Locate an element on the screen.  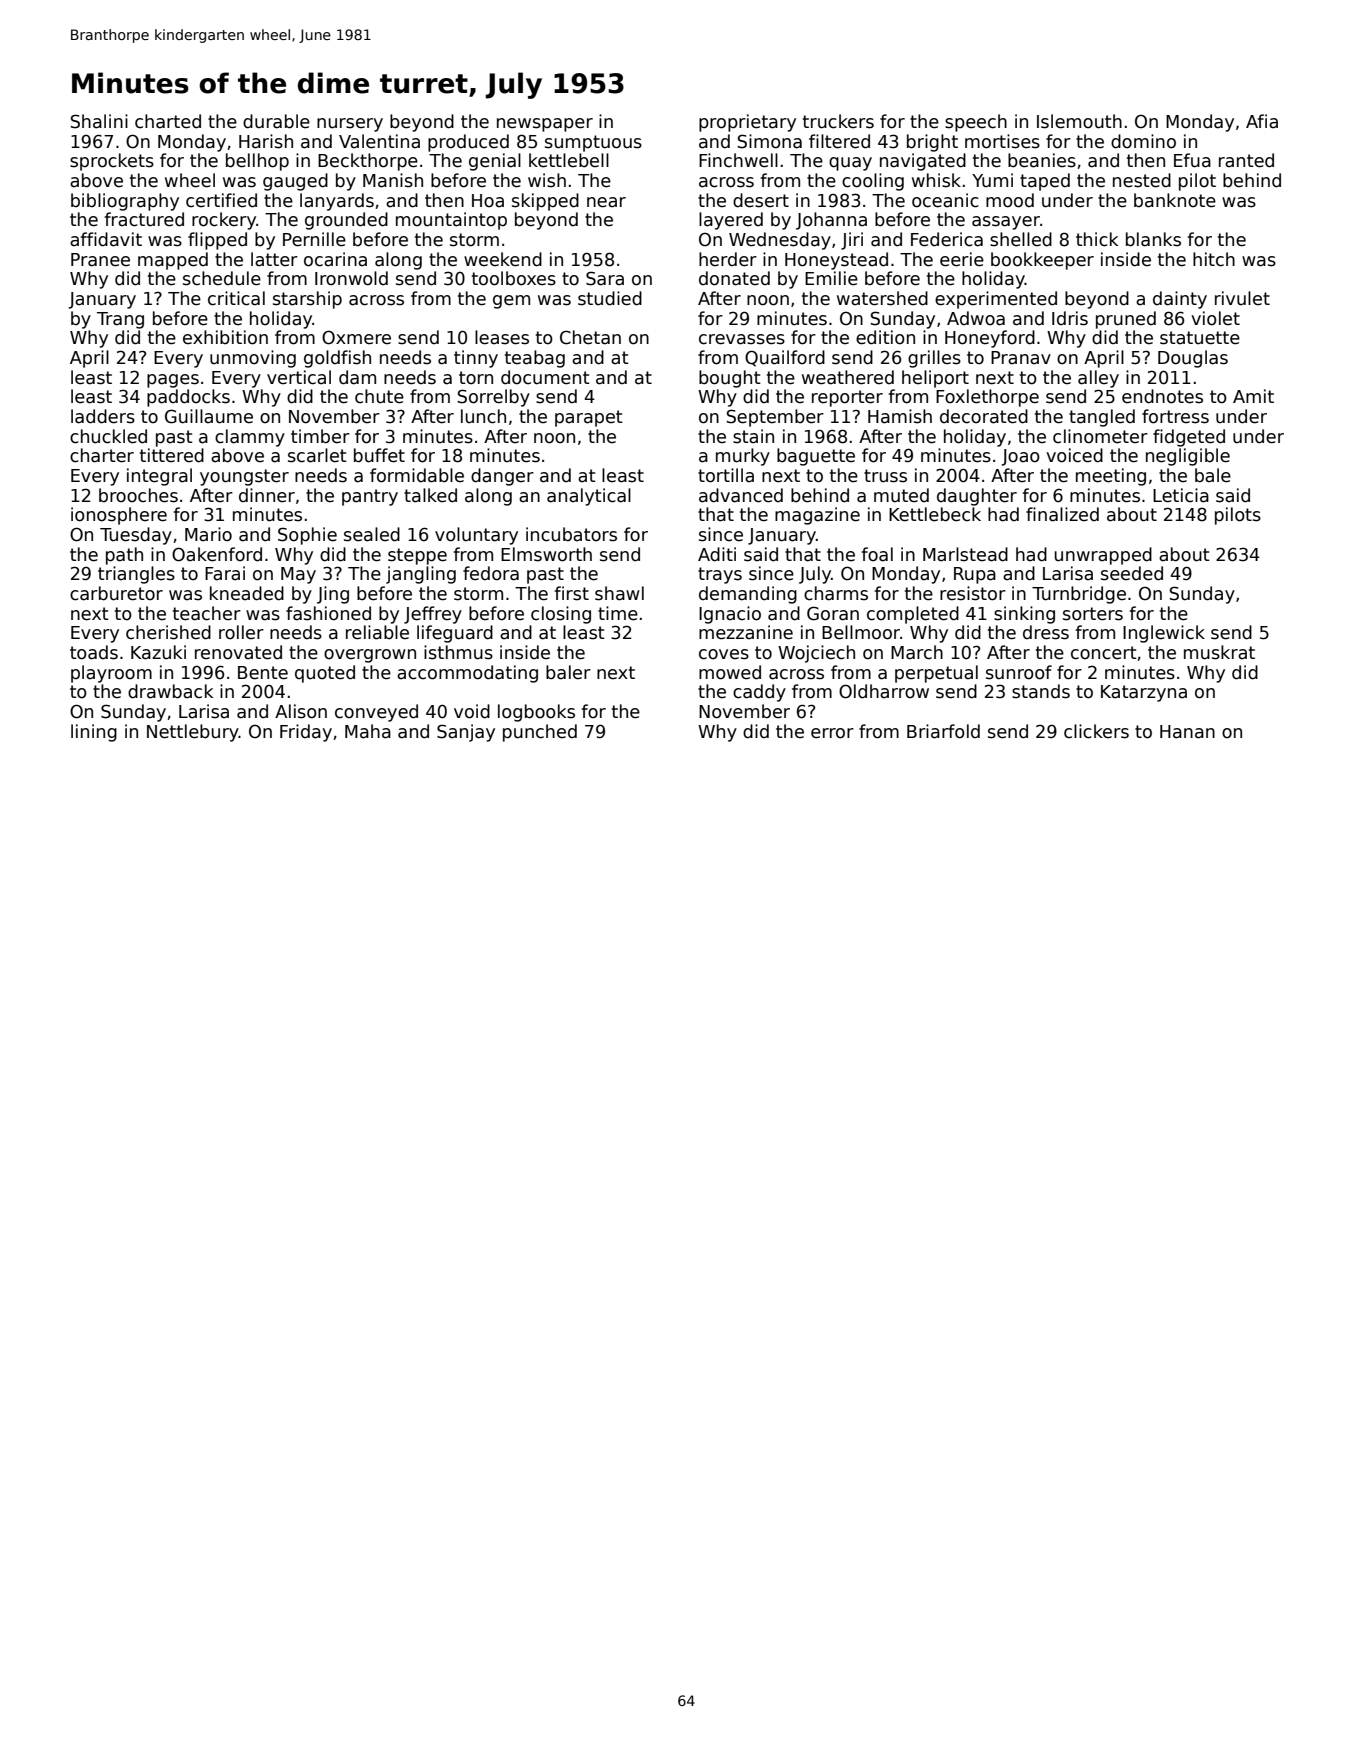
kneaded is located at coordinates (247, 593).
